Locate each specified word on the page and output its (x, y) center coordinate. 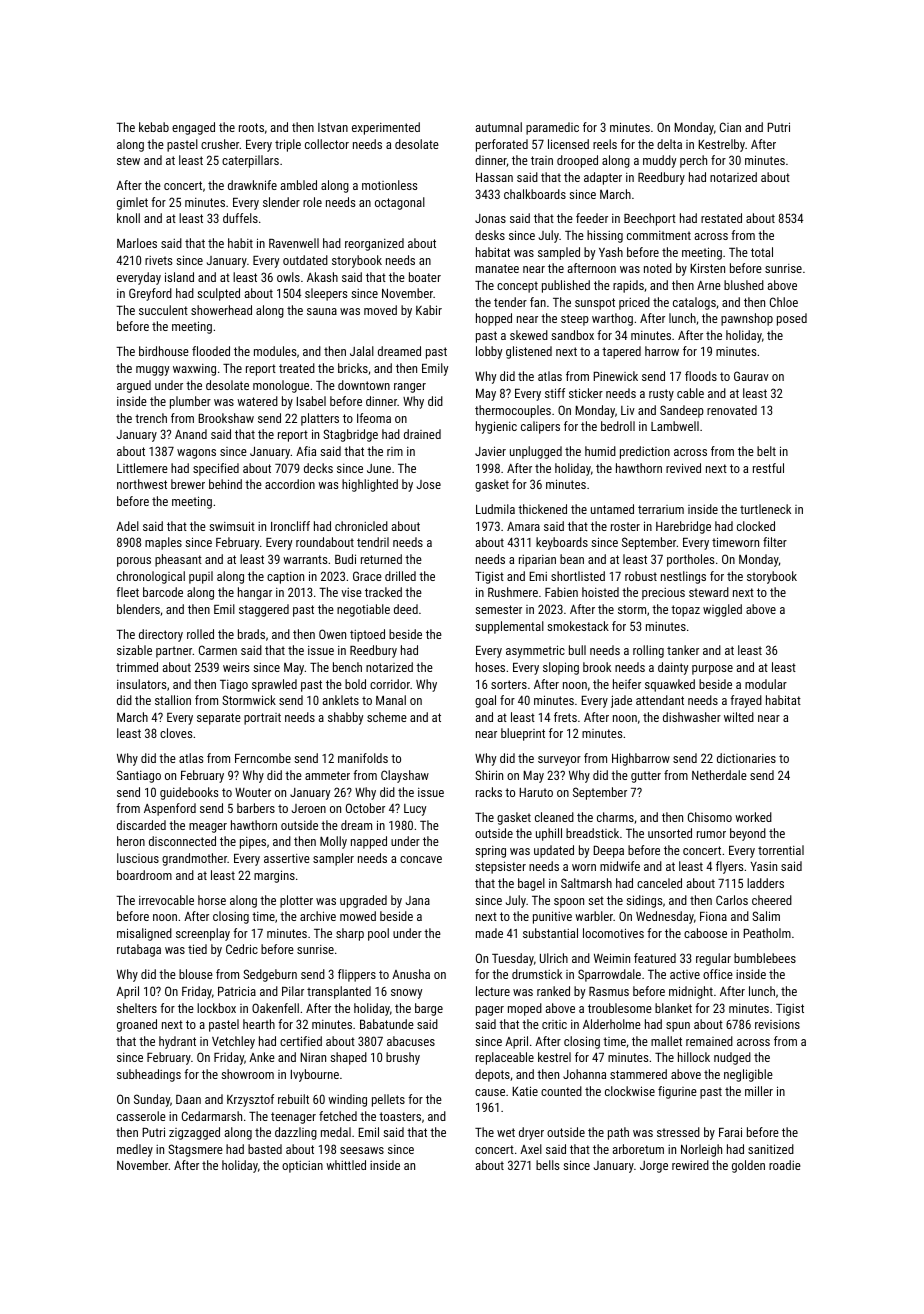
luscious (138, 858)
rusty (661, 395)
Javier (490, 451)
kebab (154, 127)
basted (265, 1149)
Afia (306, 451)
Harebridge (683, 527)
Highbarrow (641, 759)
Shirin (489, 775)
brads (251, 634)
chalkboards (535, 194)
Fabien (561, 592)
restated (721, 218)
